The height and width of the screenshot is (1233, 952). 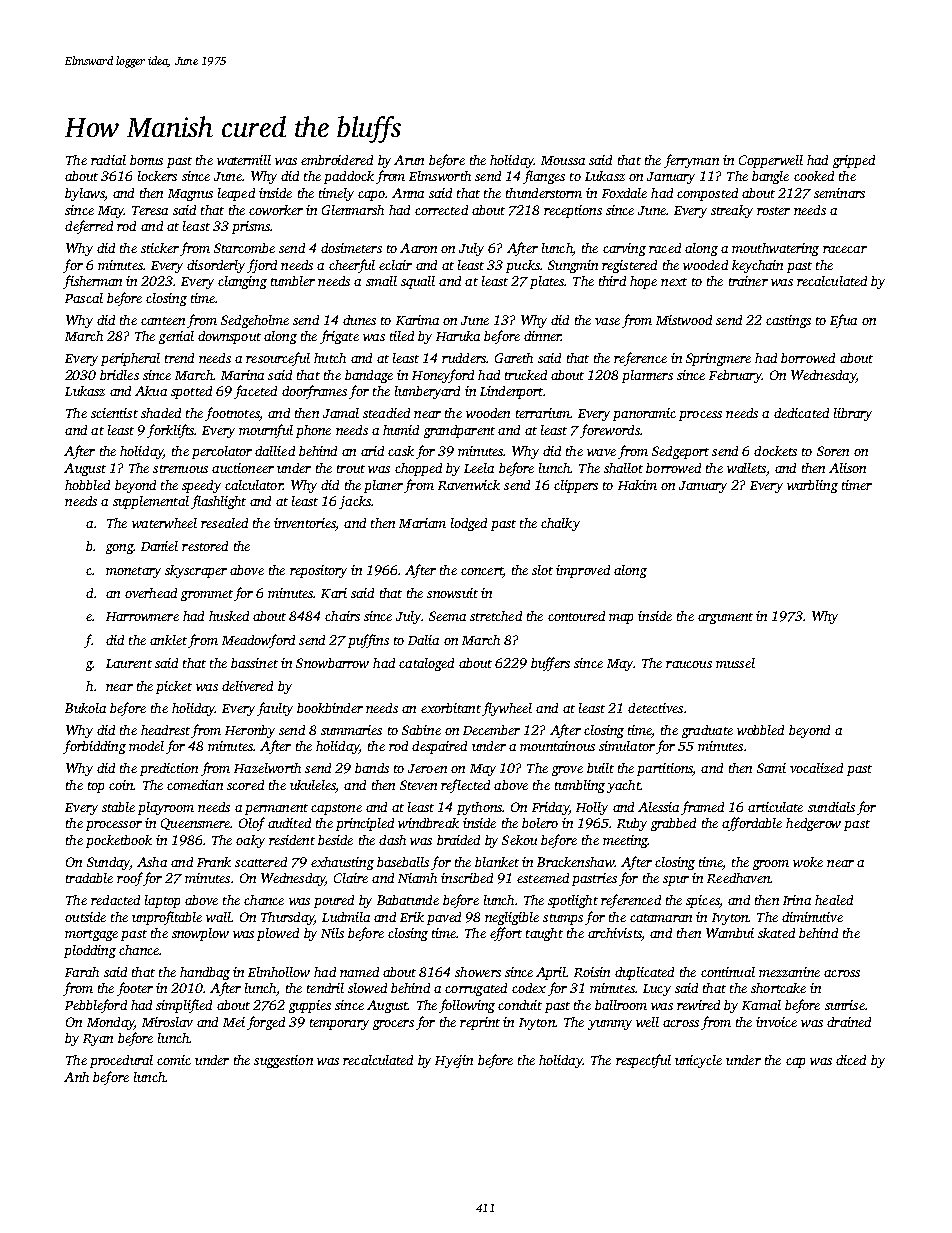 I want to click on woke, so click(x=808, y=862).
